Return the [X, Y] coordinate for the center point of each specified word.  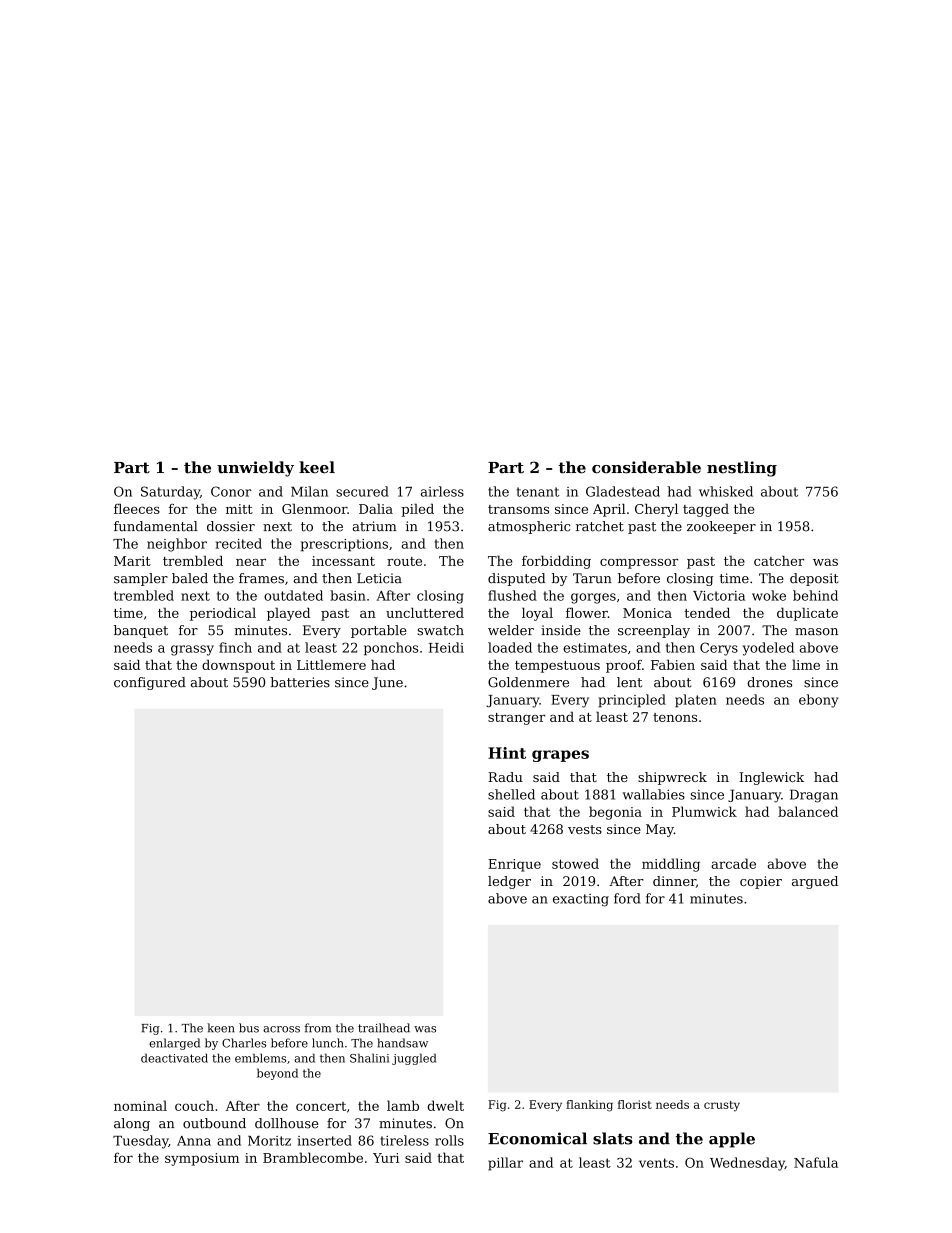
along [132, 1124]
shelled [511, 794]
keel [317, 467]
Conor [231, 491]
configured [150, 683]
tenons [675, 717]
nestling [742, 469]
